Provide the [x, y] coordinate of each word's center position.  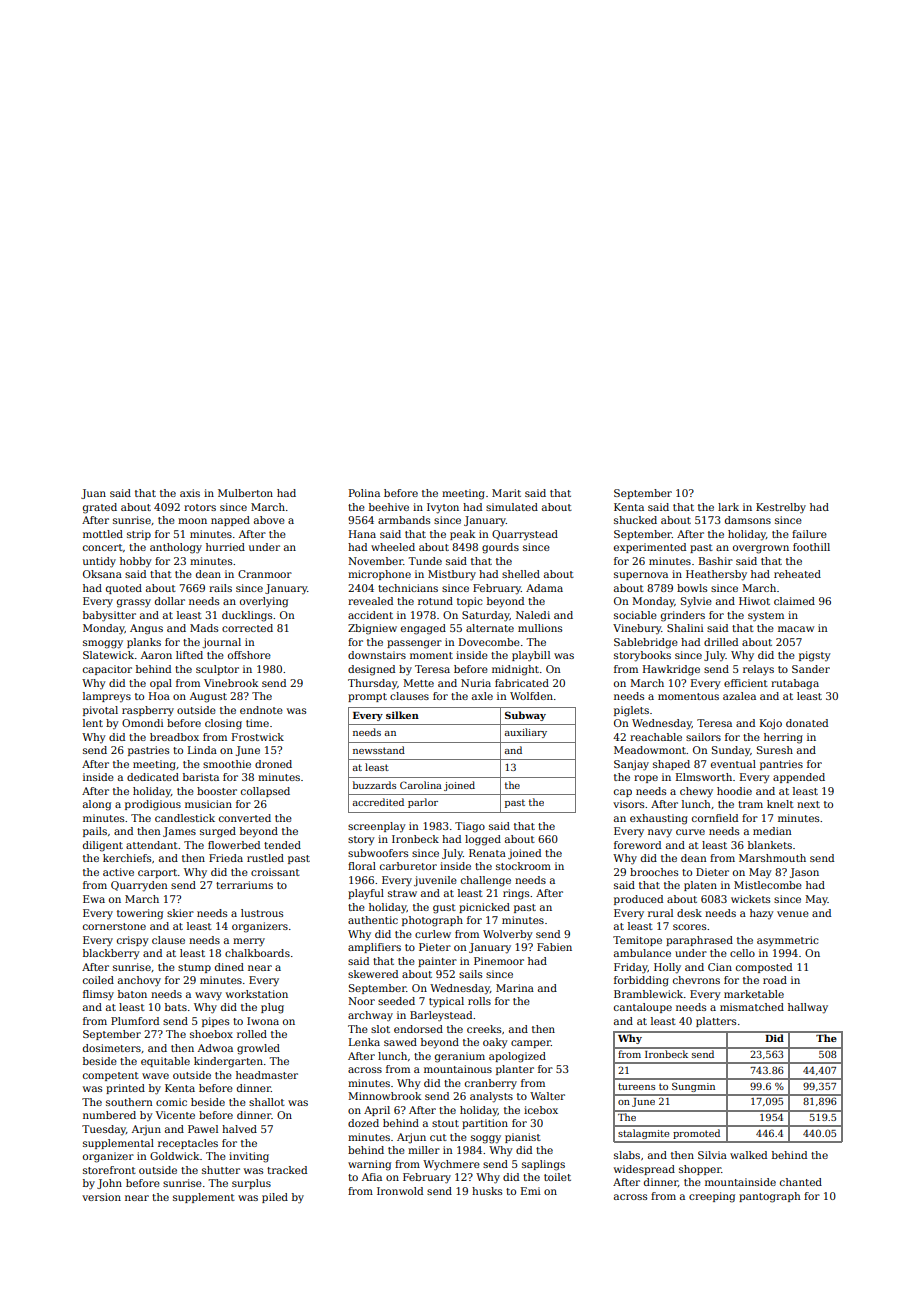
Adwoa [215, 1048]
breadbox [174, 737]
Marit [506, 493]
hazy [762, 914]
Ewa [94, 899]
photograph [432, 921]
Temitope [637, 941]
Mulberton [245, 493]
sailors [703, 737]
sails [470, 974]
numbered [109, 1115]
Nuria [476, 683]
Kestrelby [781, 508]
